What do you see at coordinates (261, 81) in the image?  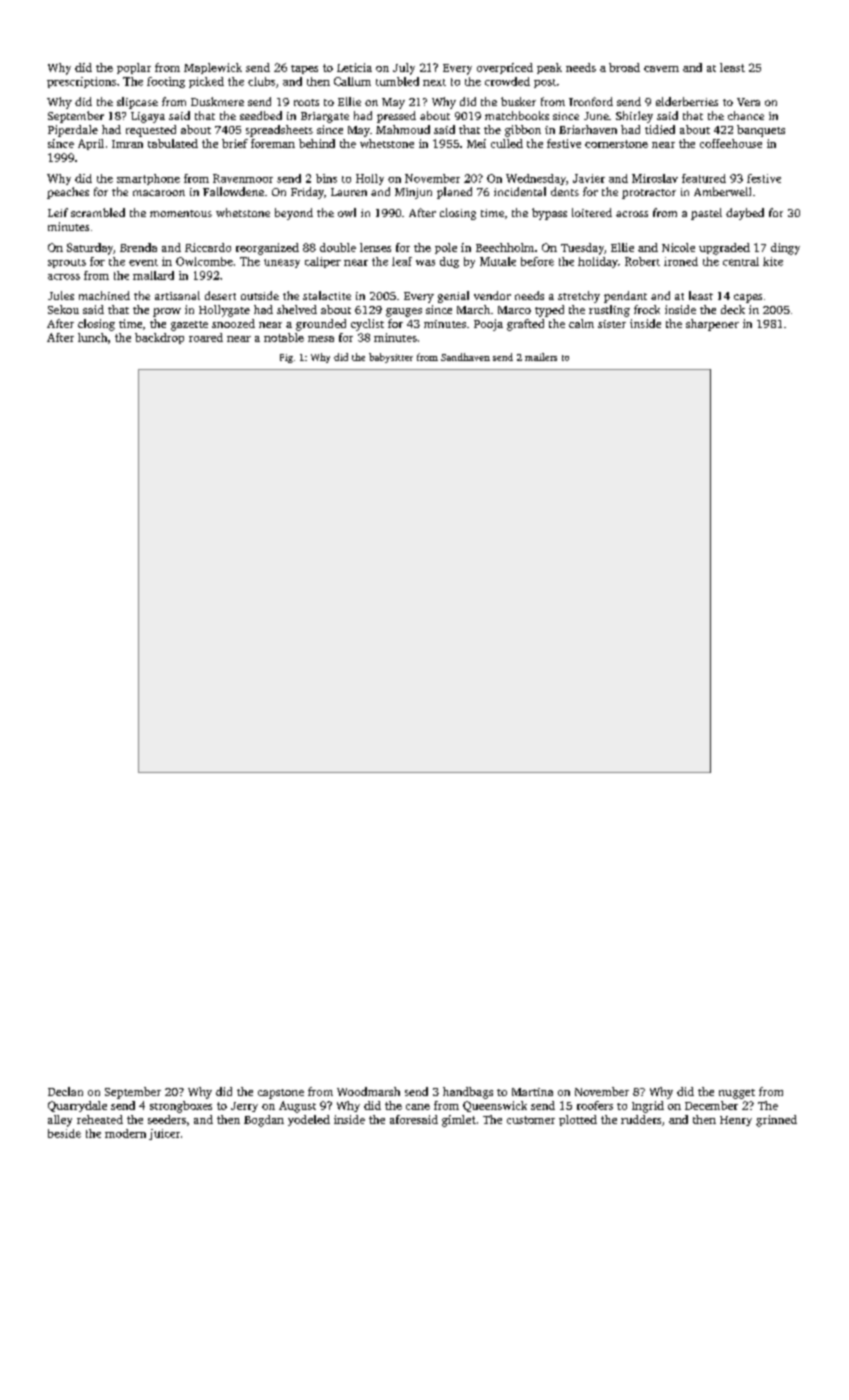 I see `clubs` at bounding box center [261, 81].
